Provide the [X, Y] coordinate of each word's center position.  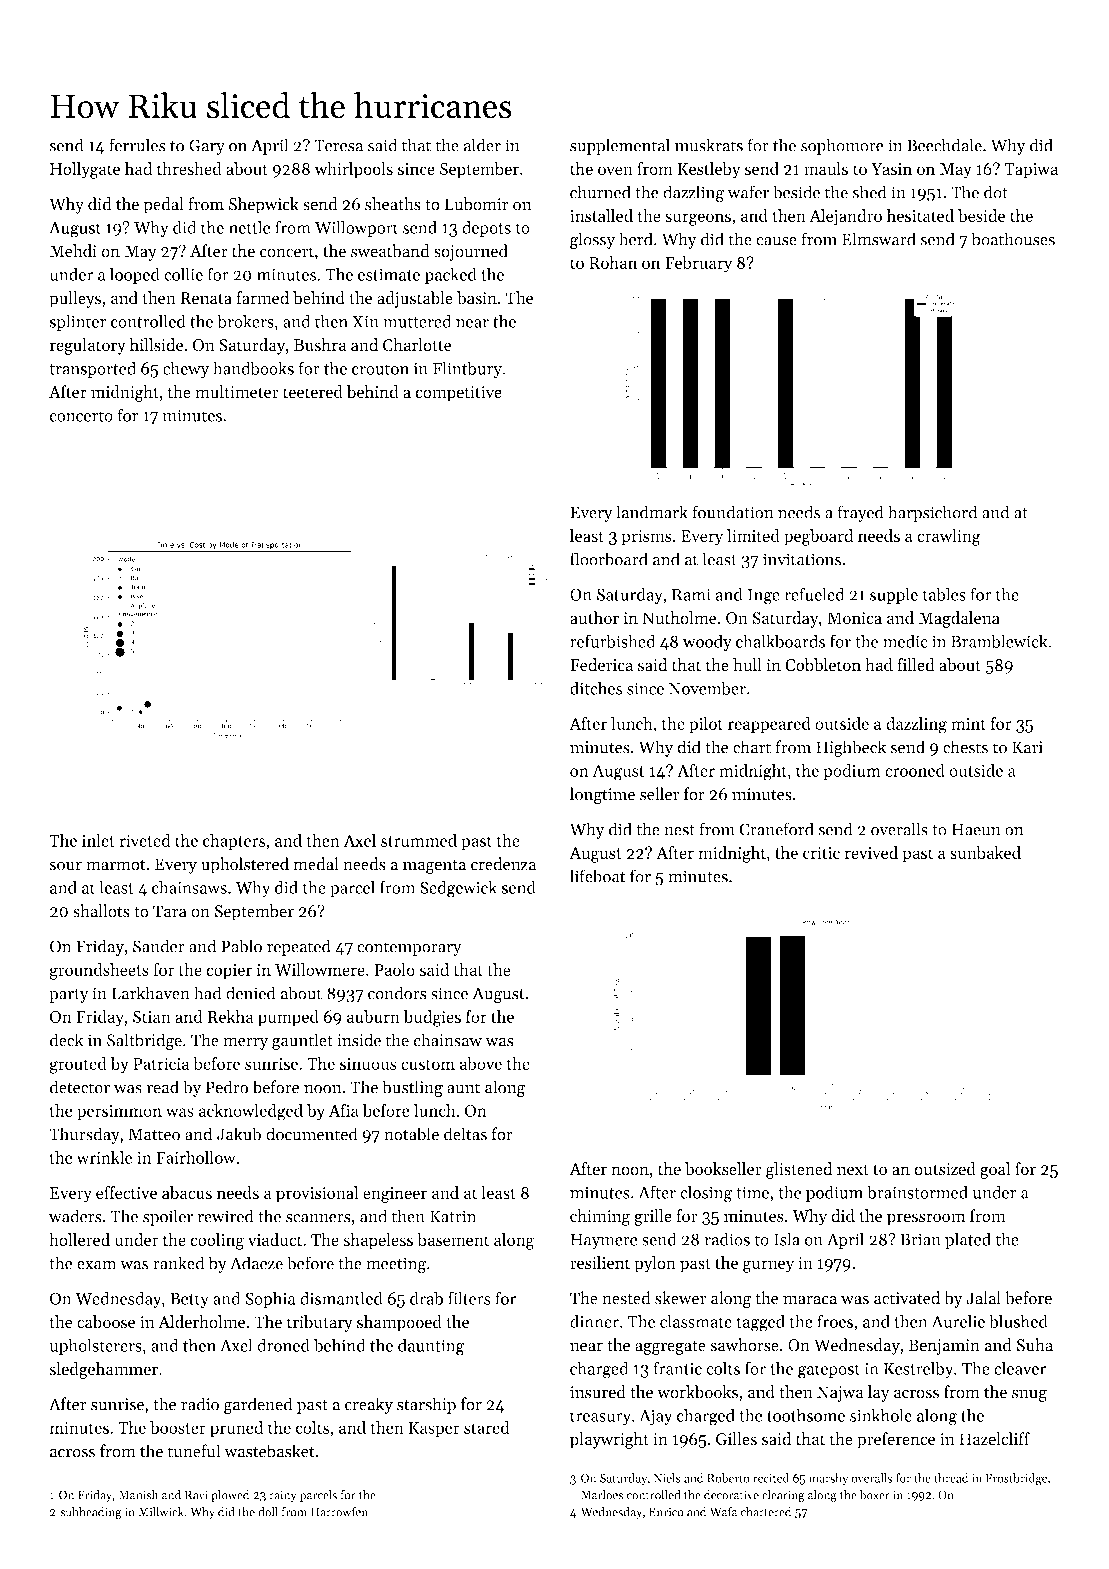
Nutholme [679, 618]
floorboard [609, 559]
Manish [138, 1495]
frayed [860, 513]
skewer [680, 1298]
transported [92, 369]
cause [776, 241]
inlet [98, 840]
